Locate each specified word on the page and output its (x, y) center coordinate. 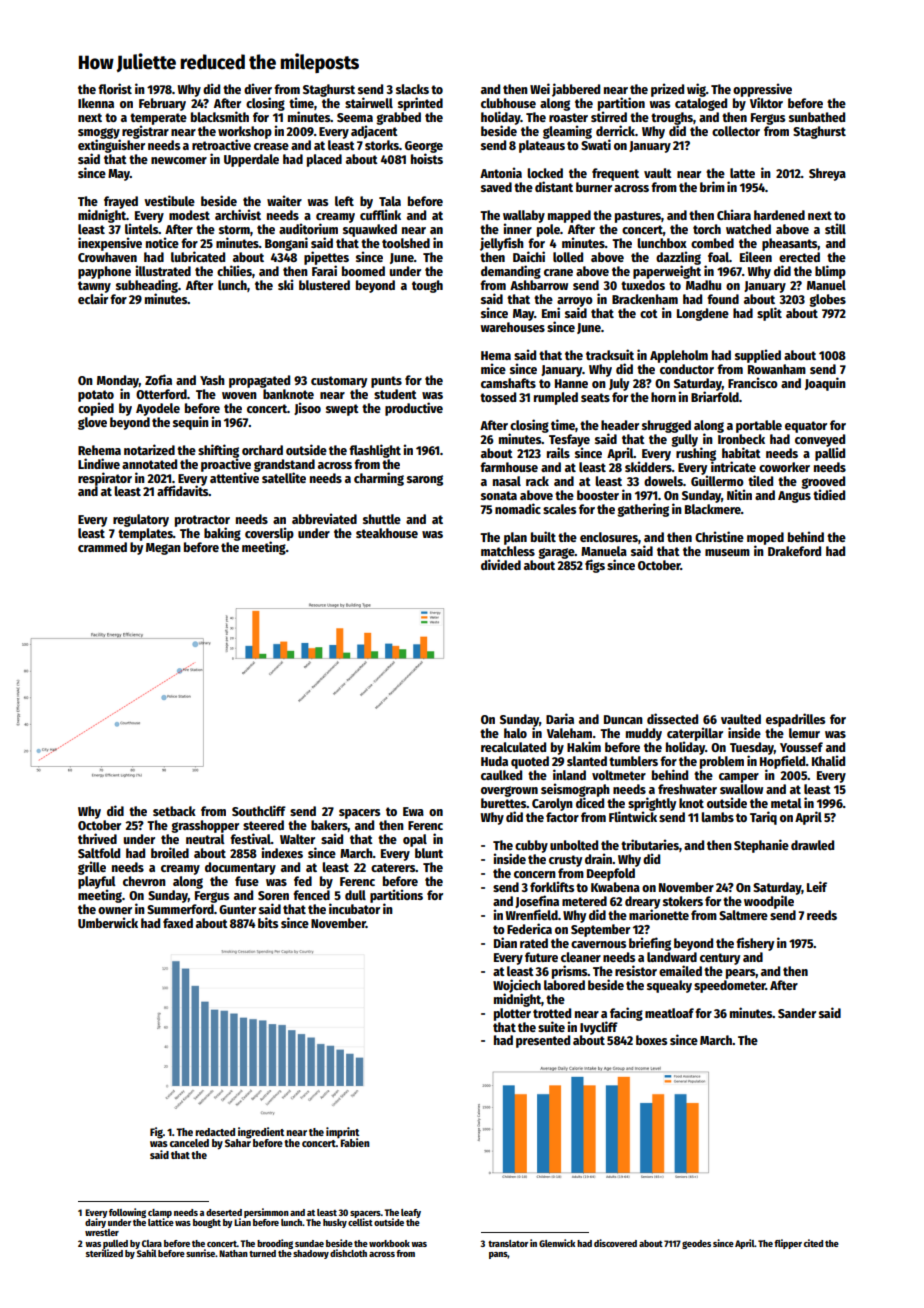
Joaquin (825, 384)
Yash (212, 380)
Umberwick (108, 922)
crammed (102, 547)
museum (727, 552)
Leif (817, 886)
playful (97, 882)
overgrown (509, 791)
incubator (354, 908)
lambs (717, 817)
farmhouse (509, 467)
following (127, 1213)
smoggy (99, 134)
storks (382, 145)
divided (501, 564)
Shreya (827, 174)
